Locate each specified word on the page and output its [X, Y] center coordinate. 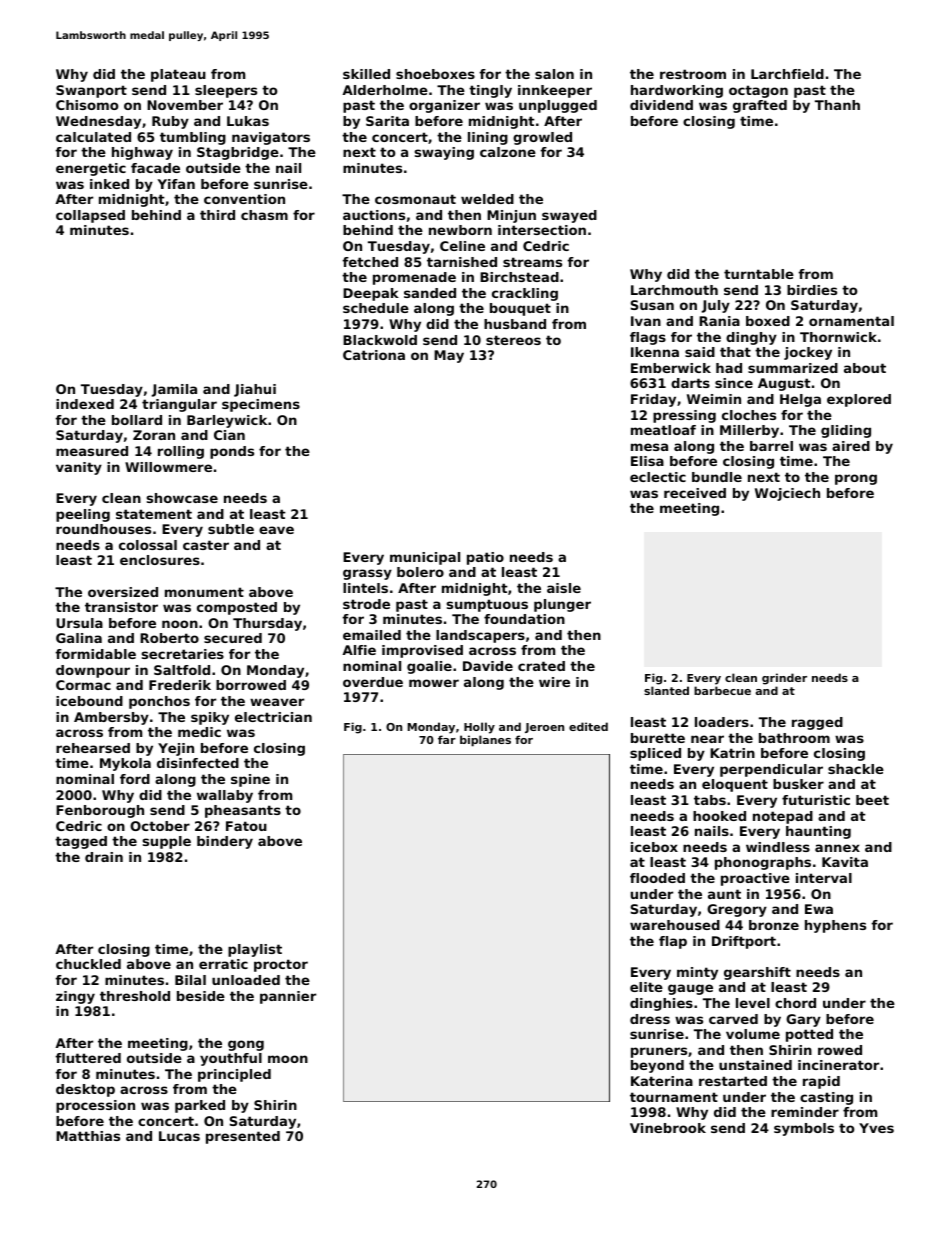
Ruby [170, 122]
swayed [569, 216]
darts [690, 383]
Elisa [647, 461]
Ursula [79, 623]
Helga [800, 400]
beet [872, 800]
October [160, 826]
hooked [719, 816]
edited [588, 726]
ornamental [851, 321]
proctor [281, 965]
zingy [75, 997]
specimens [261, 405]
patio [485, 558]
